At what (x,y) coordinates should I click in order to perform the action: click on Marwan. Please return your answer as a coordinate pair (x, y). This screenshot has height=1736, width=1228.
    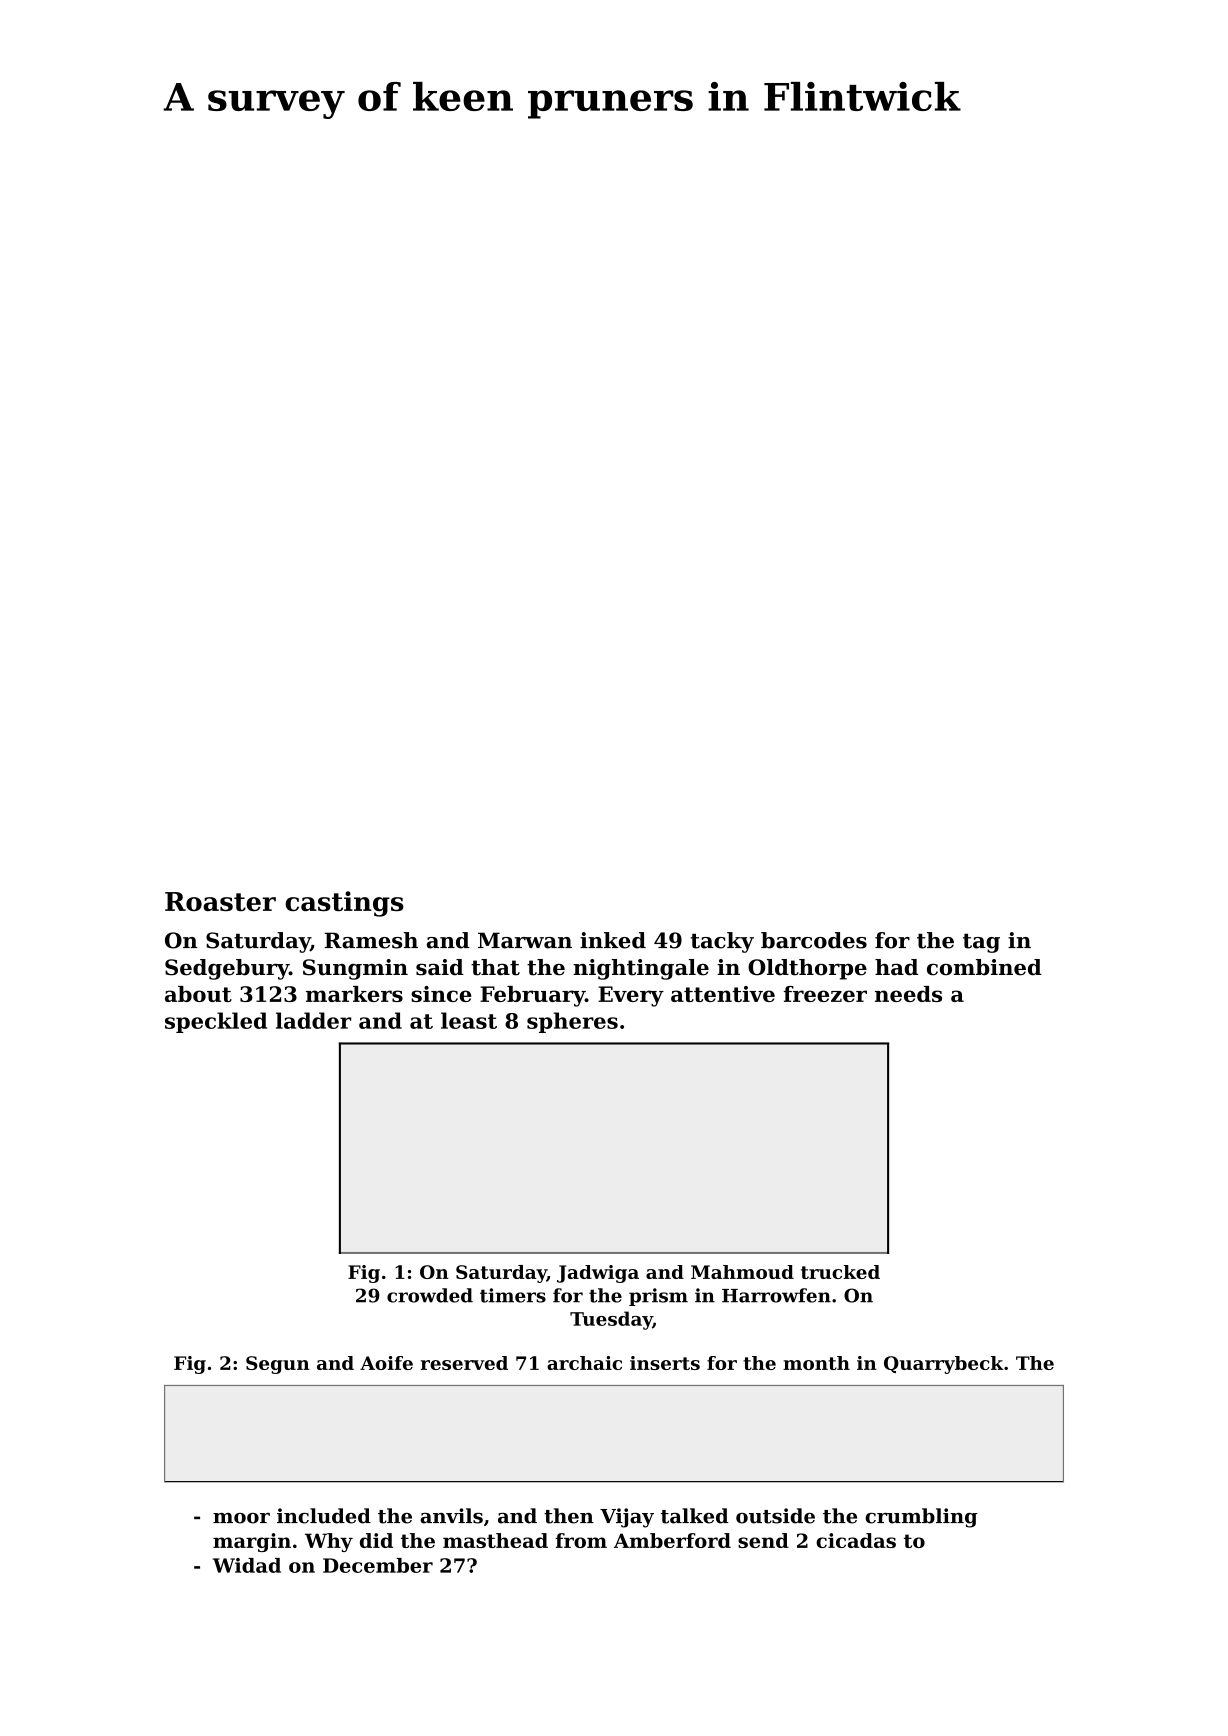
    Looking at the image, I should click on (525, 940).
